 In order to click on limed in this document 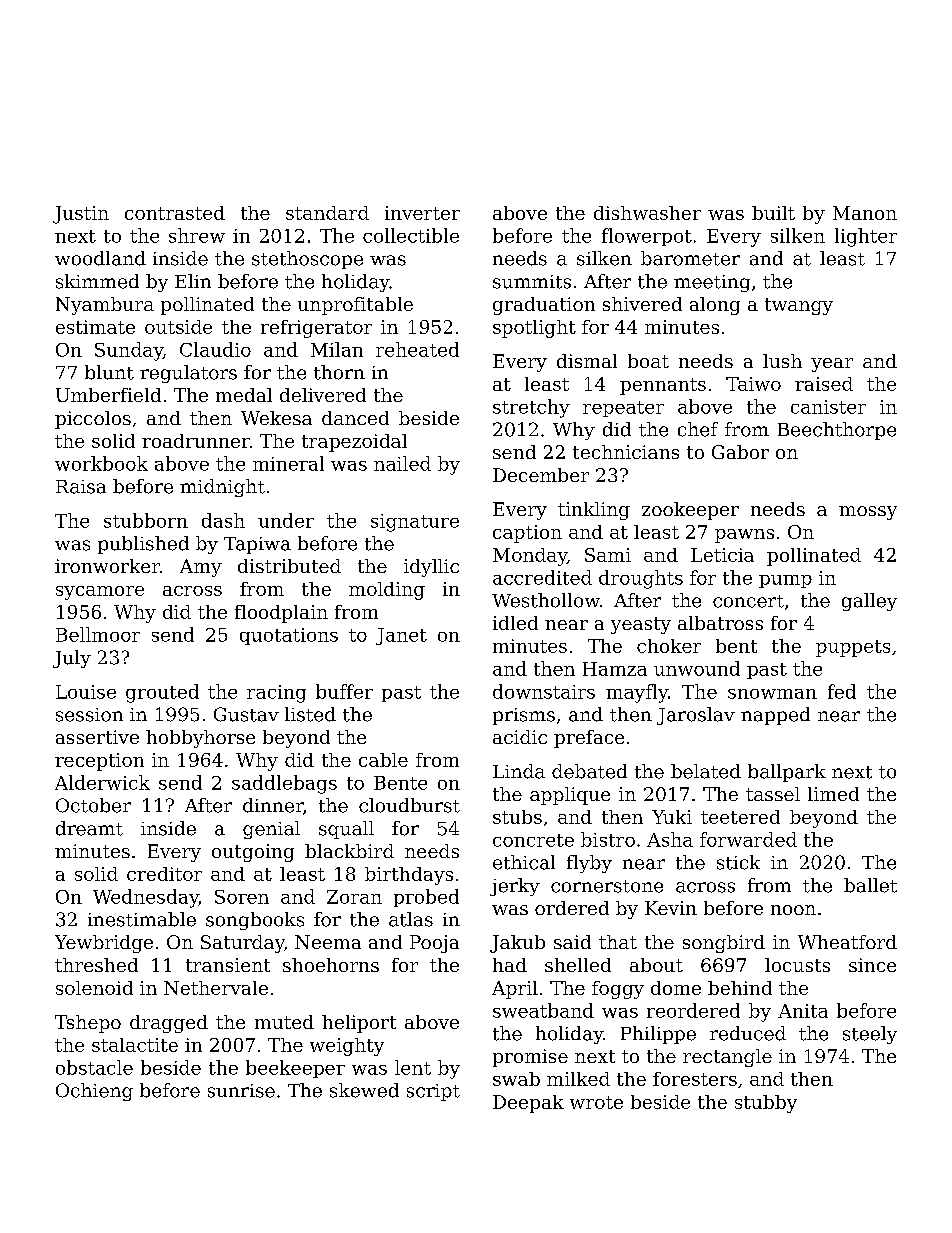, I will do `click(833, 794)`.
